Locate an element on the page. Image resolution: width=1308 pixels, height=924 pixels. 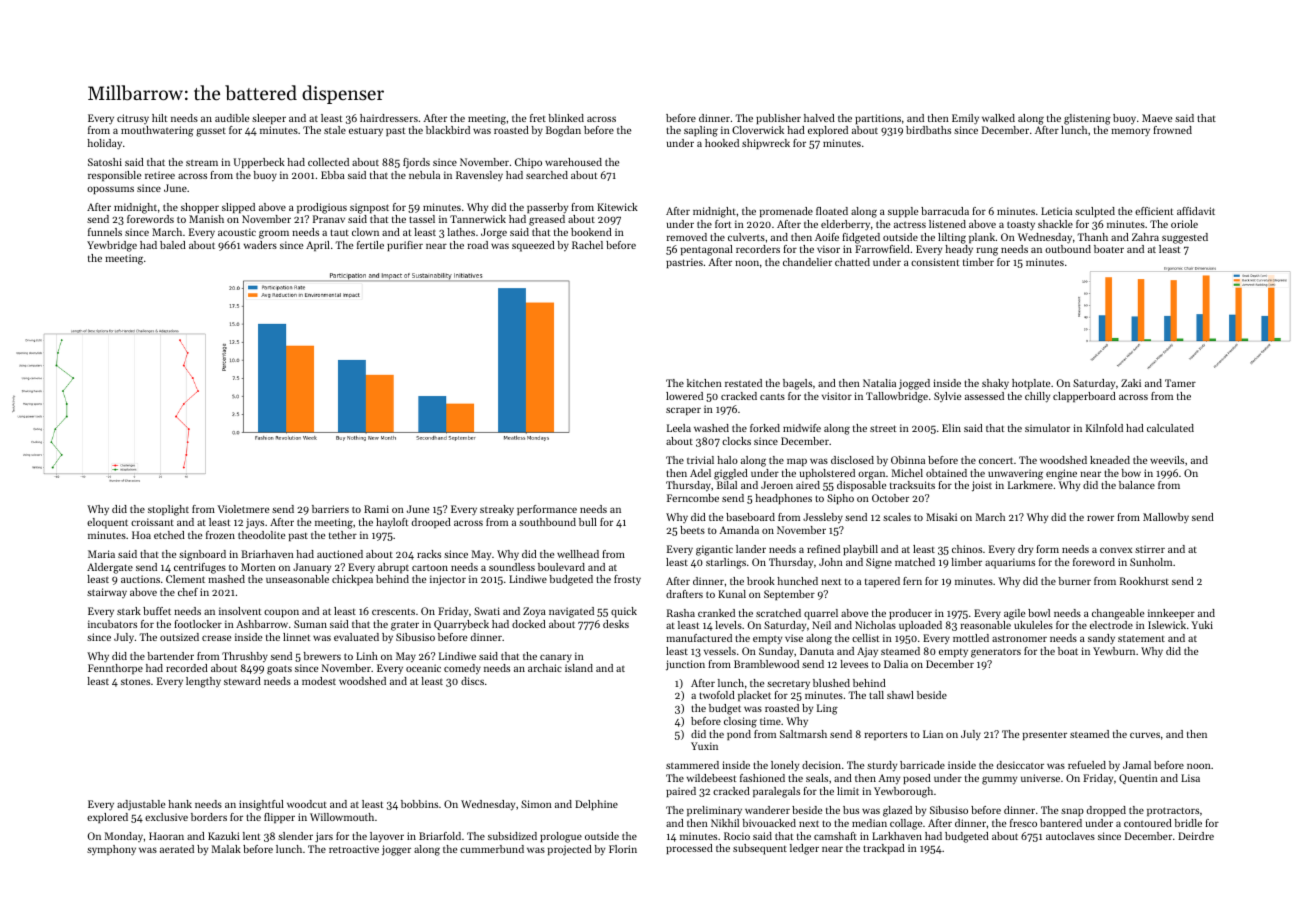
Yewburn is located at coordinates (1114, 651).
